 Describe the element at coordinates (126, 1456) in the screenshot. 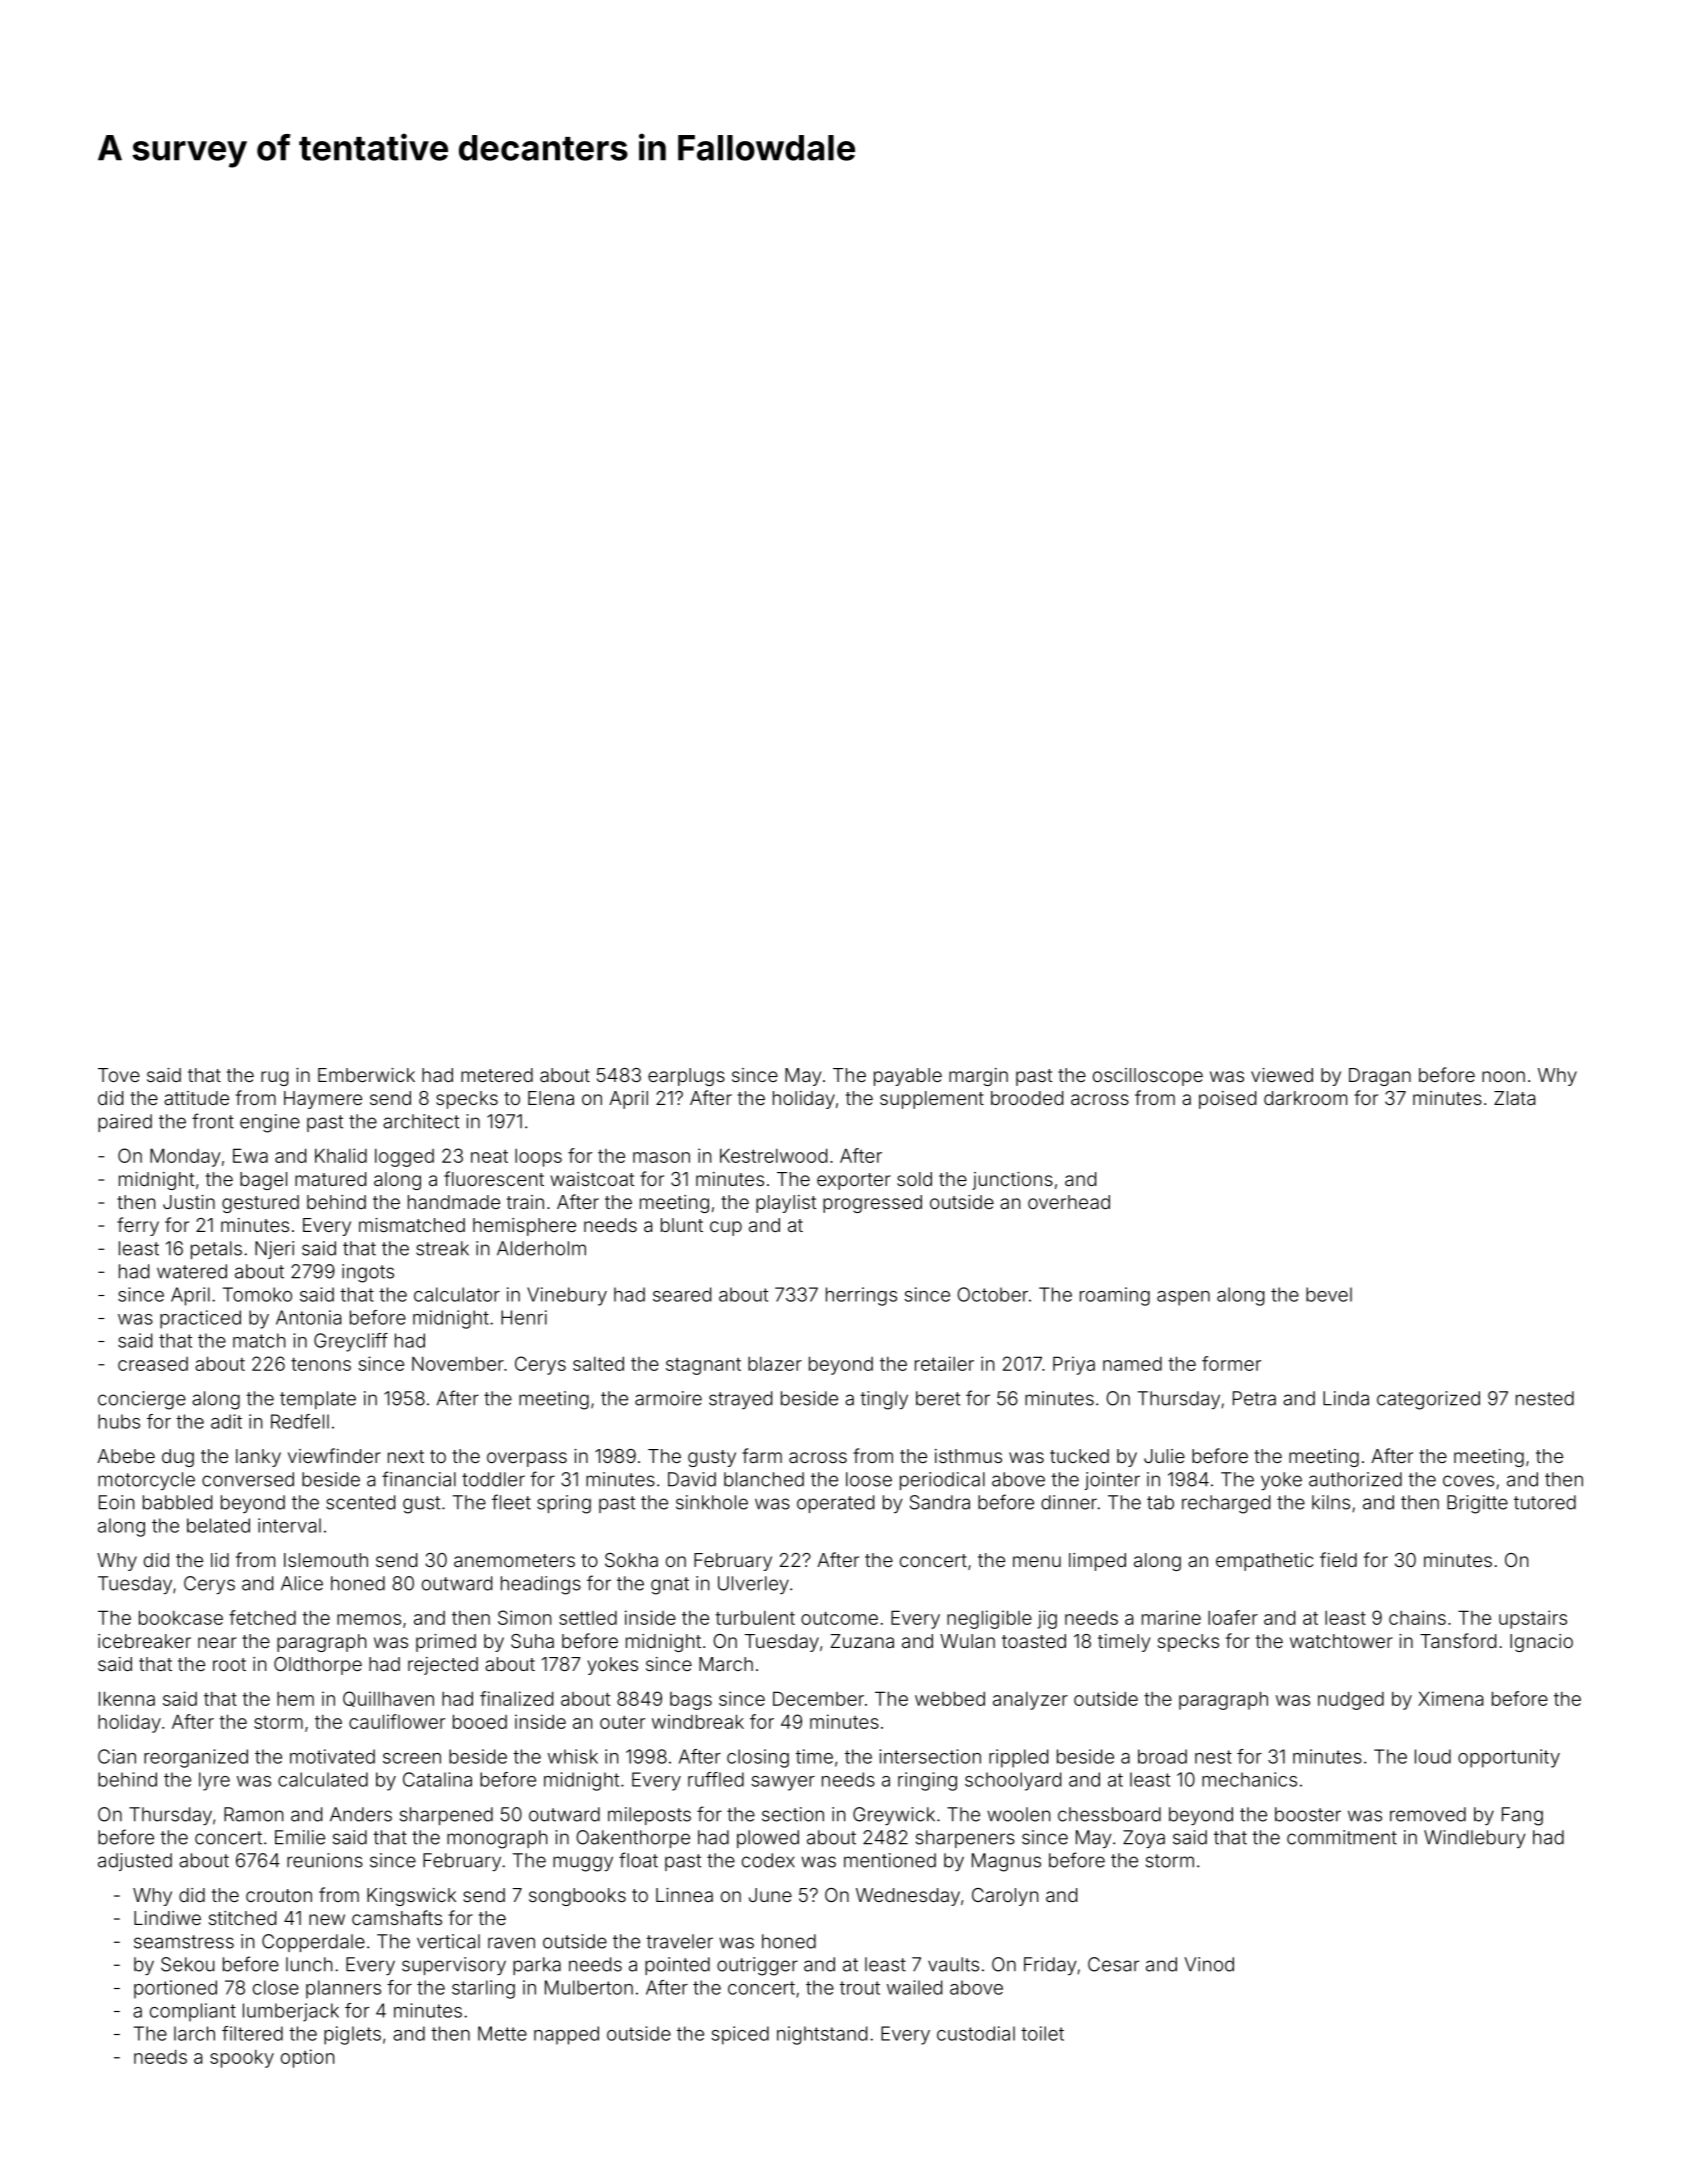

I see `Abebe` at that location.
